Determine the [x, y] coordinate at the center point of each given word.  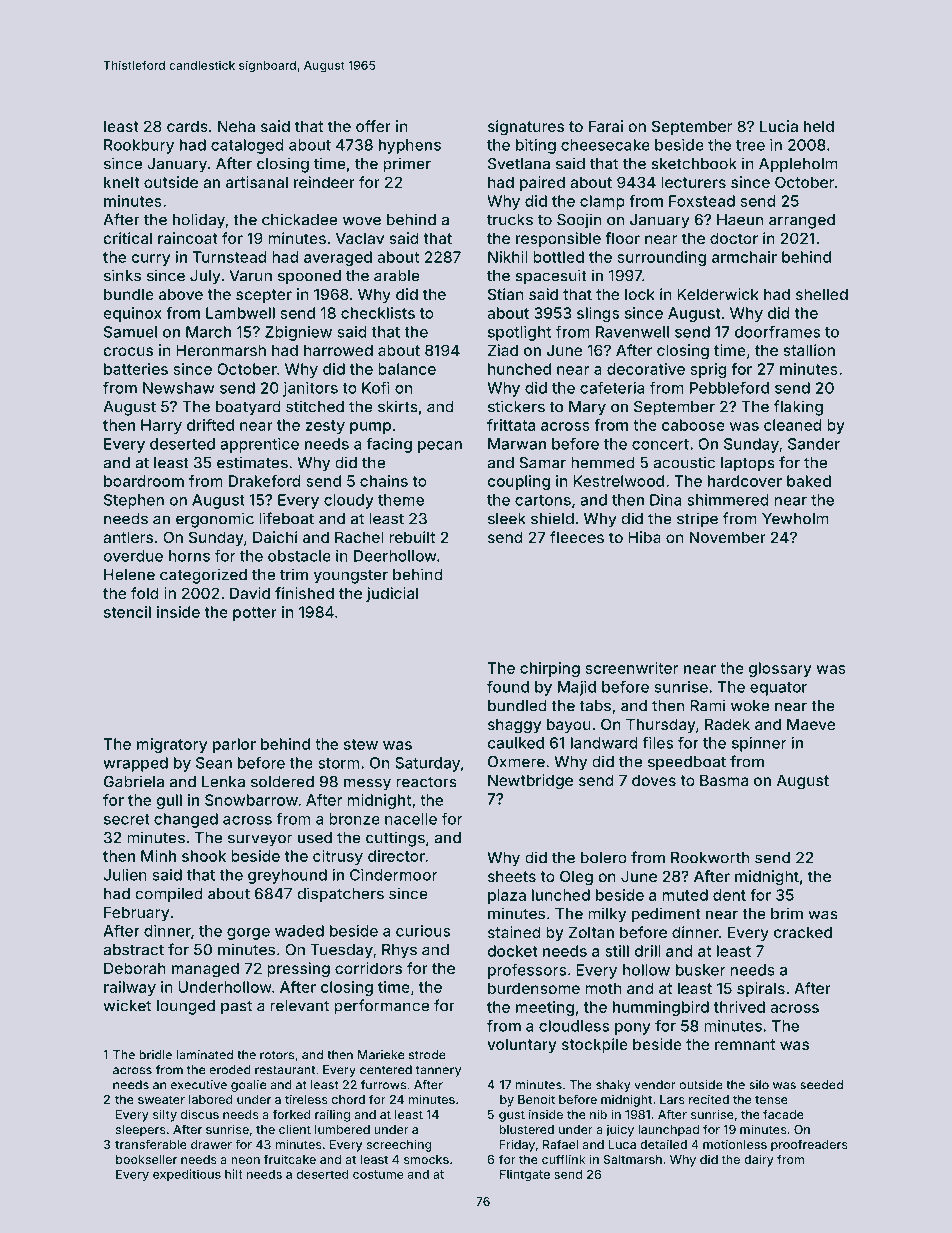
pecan [440, 447]
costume [378, 1174]
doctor [734, 238]
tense [771, 1099]
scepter [264, 296]
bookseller [146, 1159]
